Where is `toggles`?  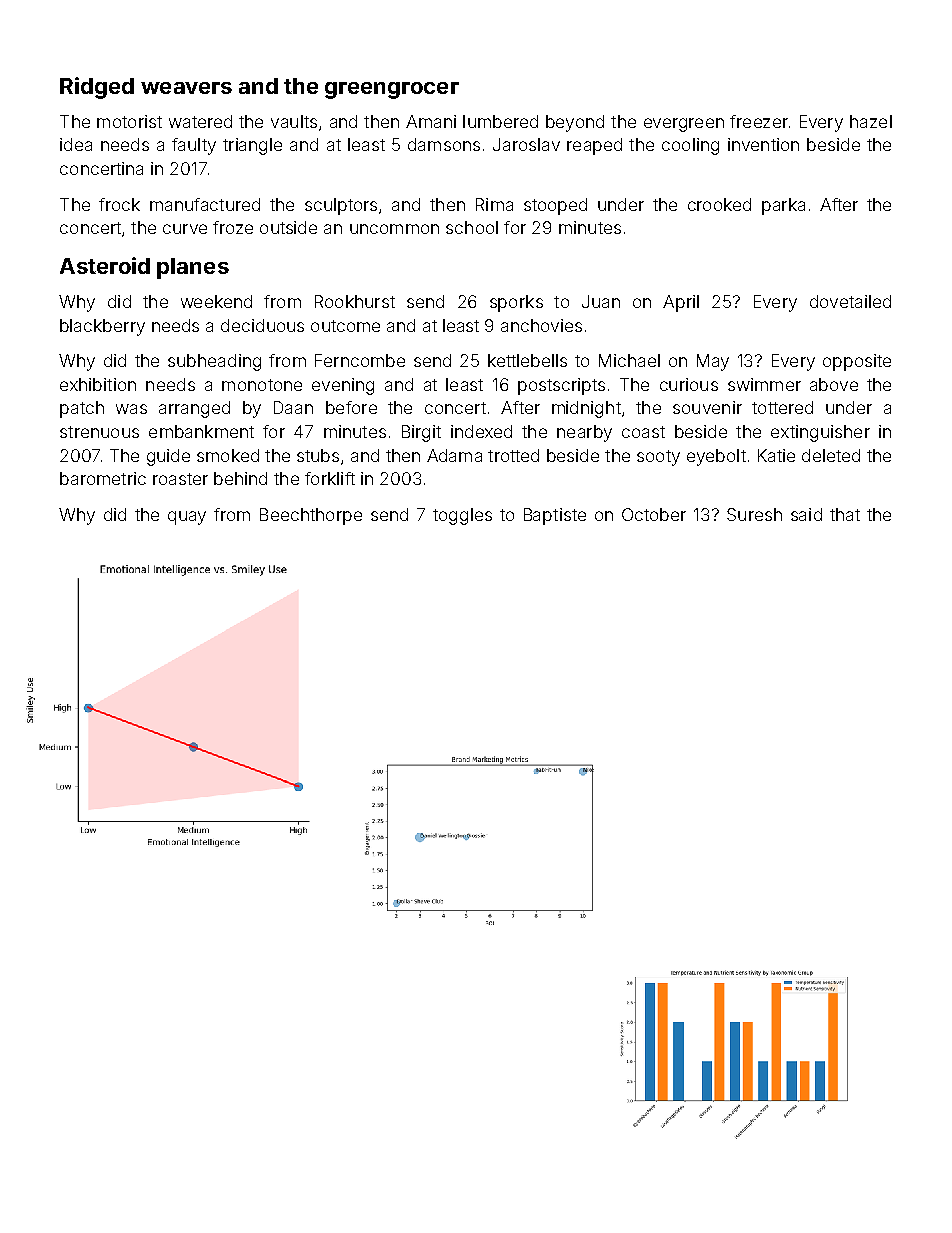 toggles is located at coordinates (462, 516).
